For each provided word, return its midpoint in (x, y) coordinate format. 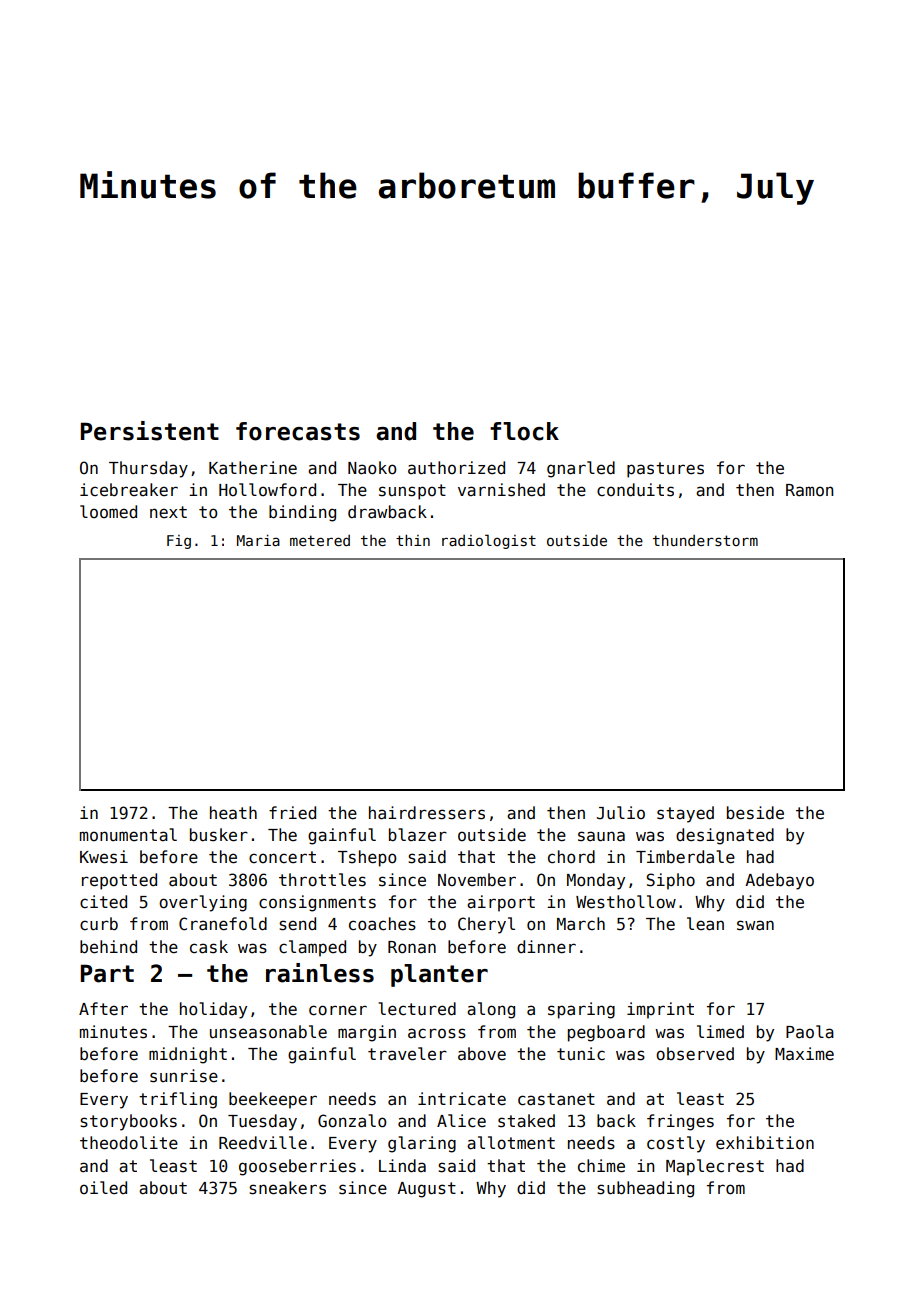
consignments (317, 903)
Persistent (150, 431)
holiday (213, 1010)
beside (755, 813)
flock (524, 431)
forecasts (298, 431)
